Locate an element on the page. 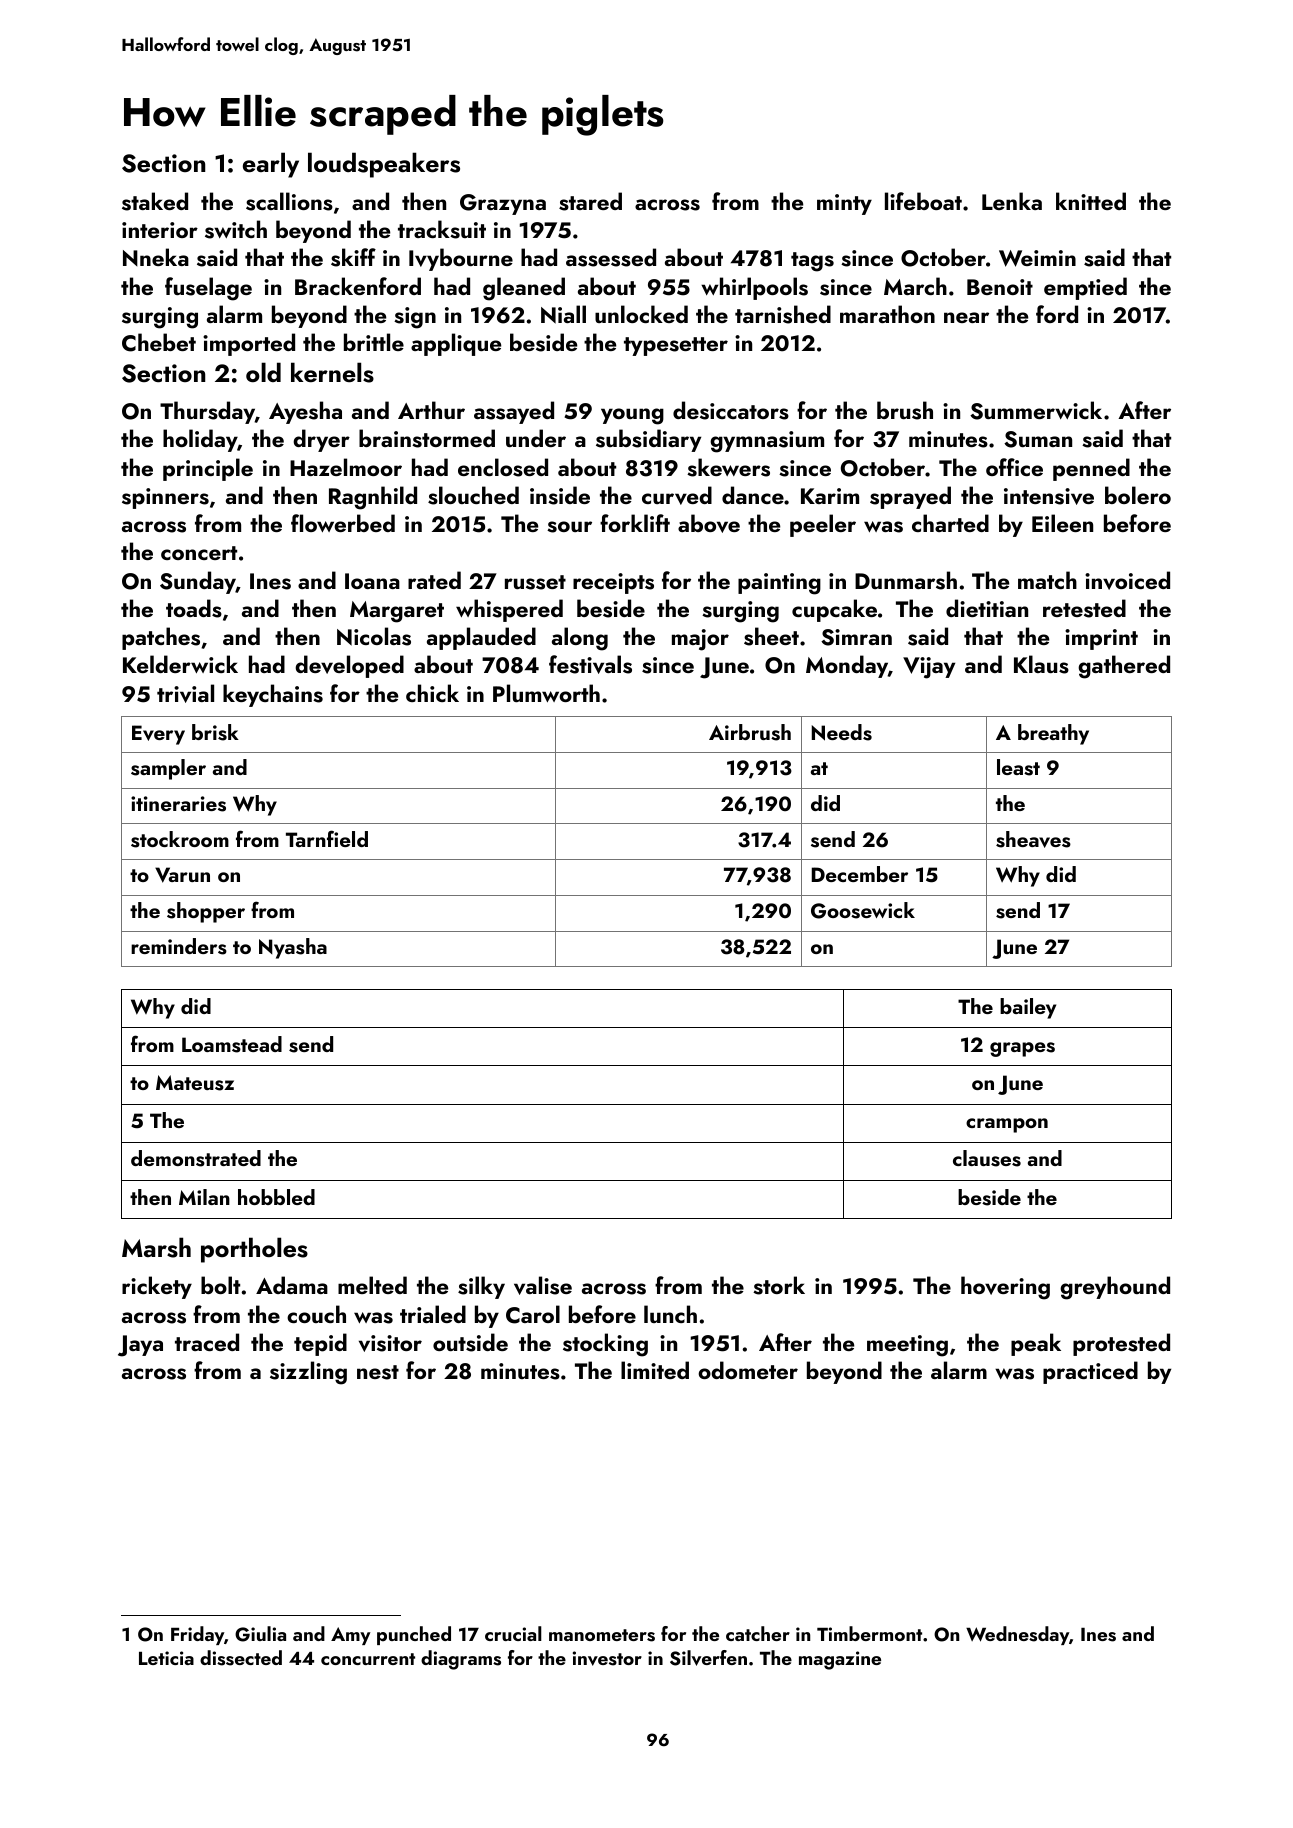 Image resolution: width=1293 pixels, height=1828 pixels. valise is located at coordinates (543, 1285).
